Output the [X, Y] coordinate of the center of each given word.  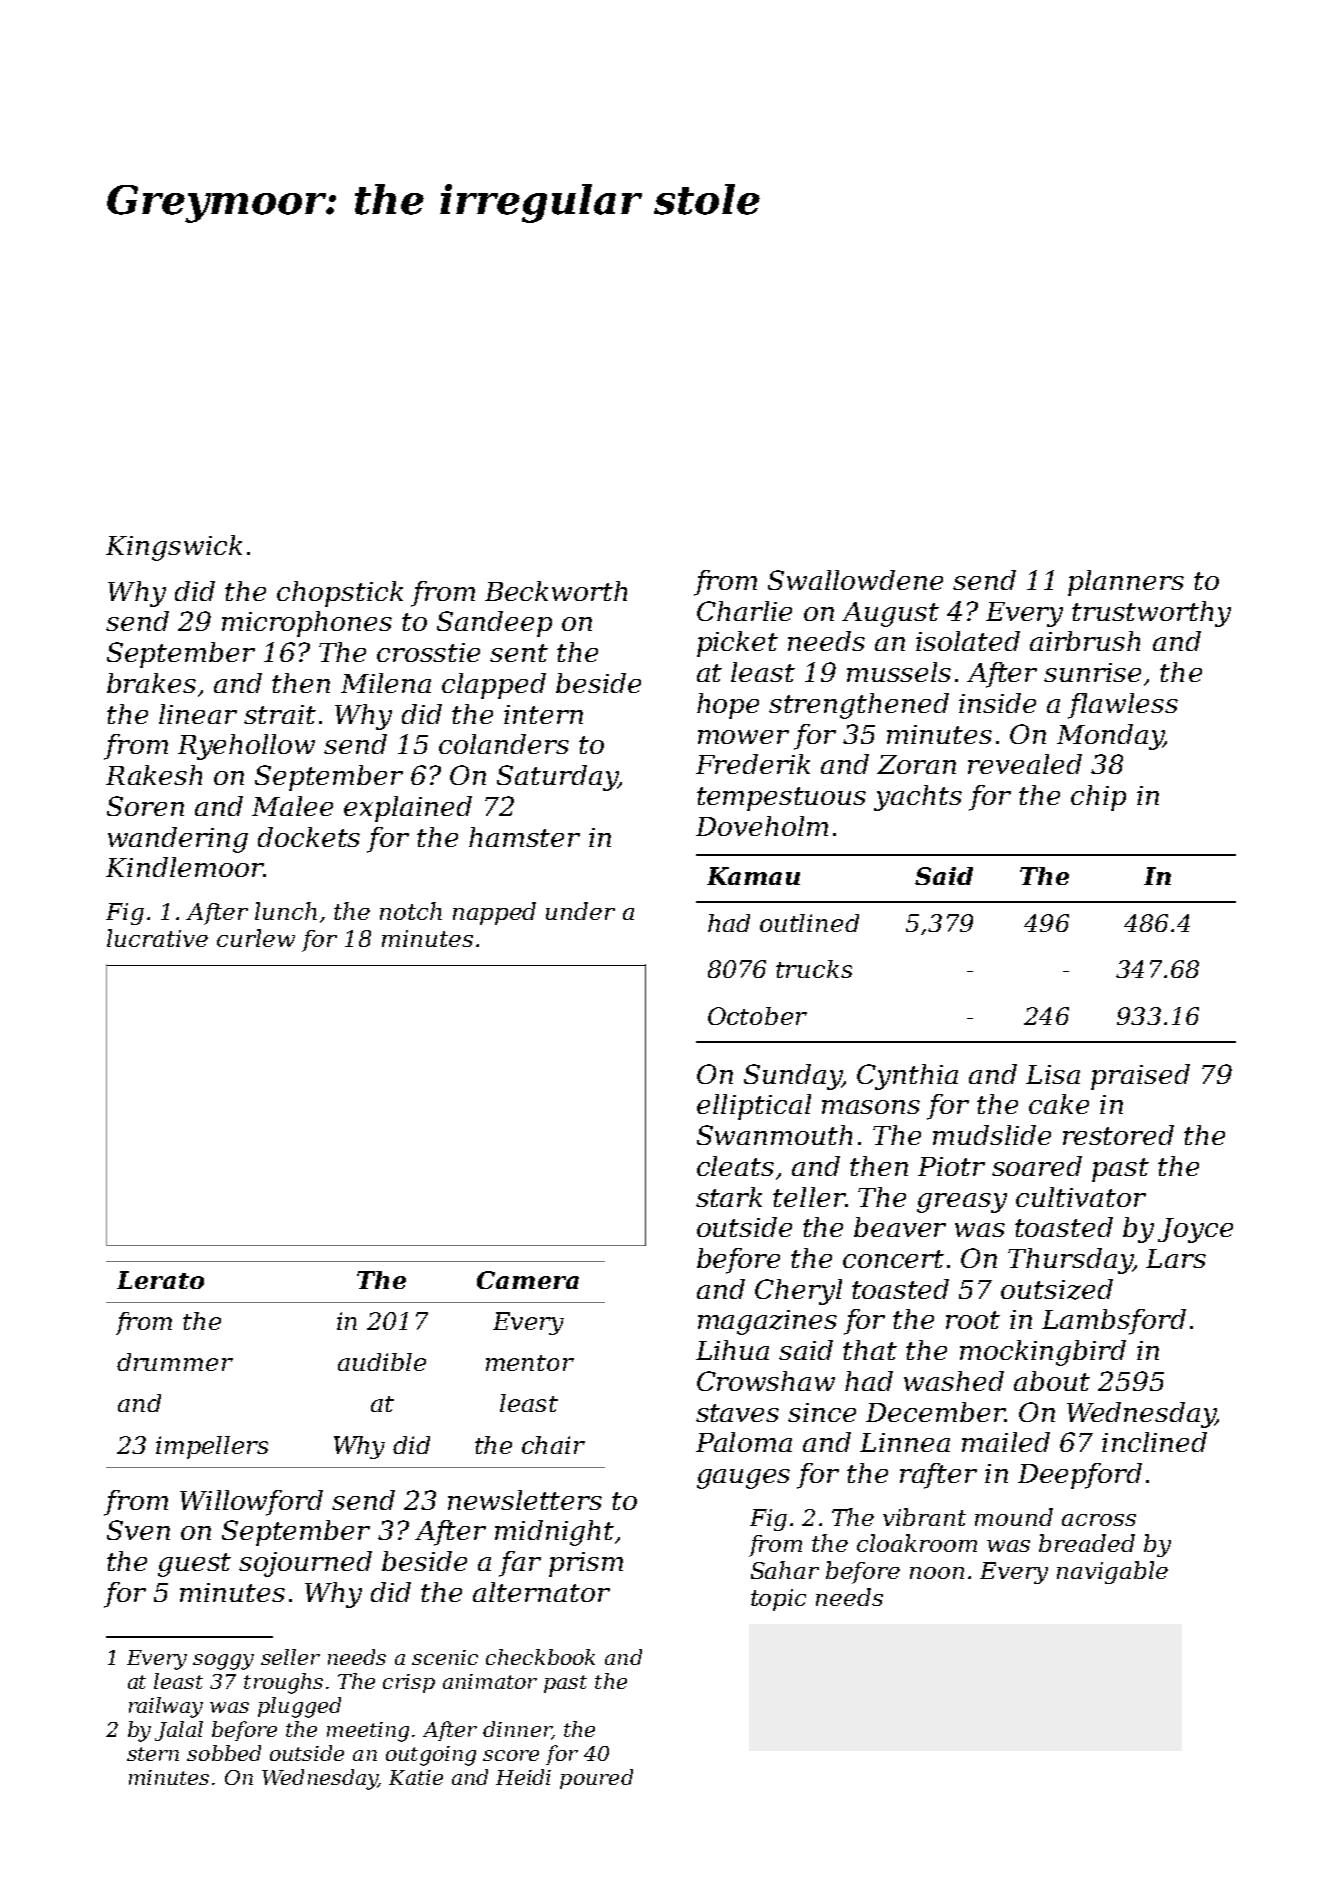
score [511, 1755]
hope [728, 706]
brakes [151, 683]
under [580, 911]
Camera [528, 1280]
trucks [814, 969]
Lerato [160, 1280]
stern [153, 1754]
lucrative [157, 938]
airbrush [1085, 641]
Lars [1176, 1258]
